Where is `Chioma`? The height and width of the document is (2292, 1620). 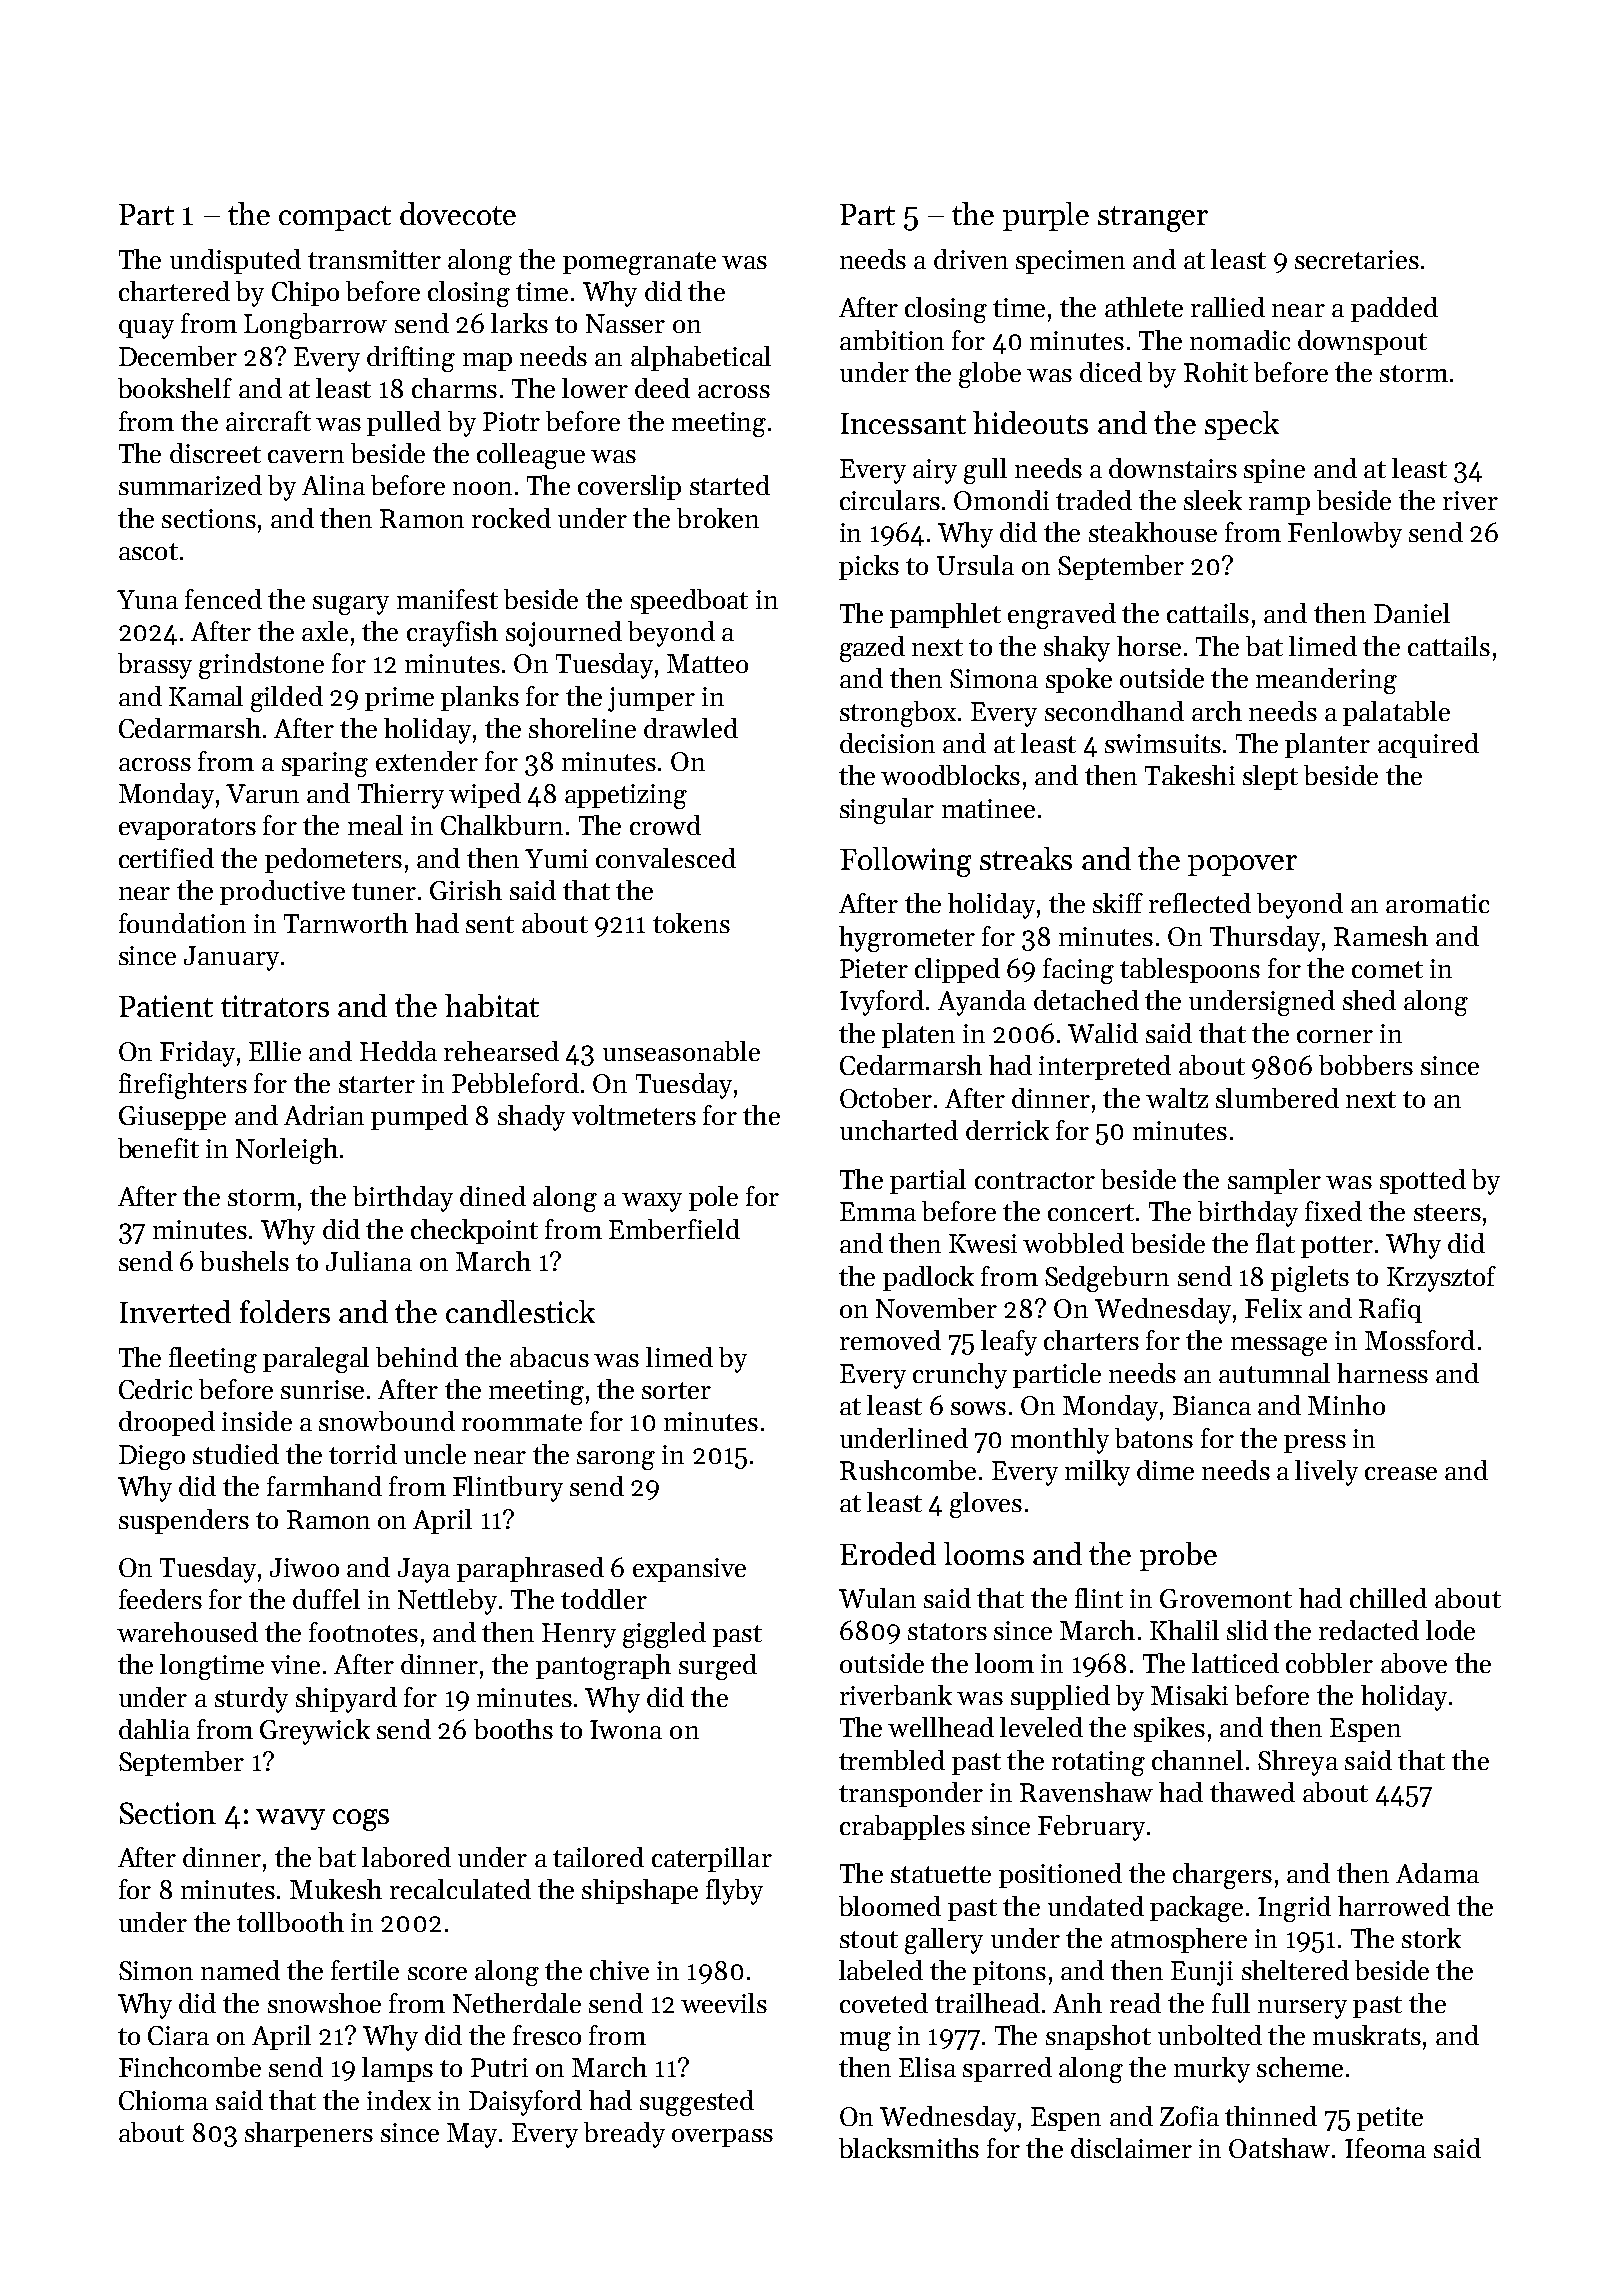
Chioma is located at coordinates (163, 2100).
